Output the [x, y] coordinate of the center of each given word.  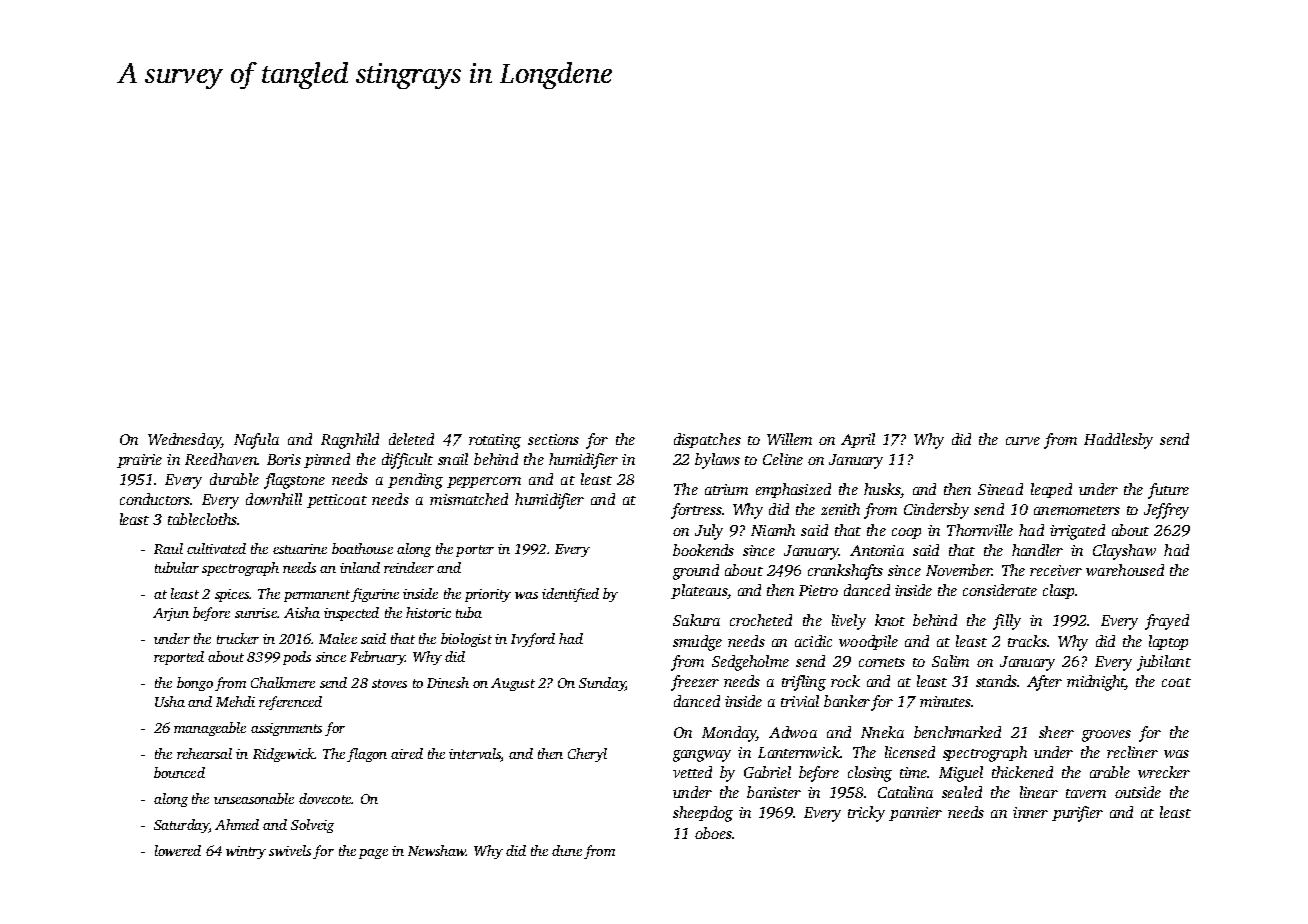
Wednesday [184, 441]
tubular [177, 567]
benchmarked [957, 732]
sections [553, 439]
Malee [338, 638]
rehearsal [204, 753]
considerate [1000, 590]
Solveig [312, 826]
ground [696, 572]
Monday [729, 734]
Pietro [818, 590]
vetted [692, 772]
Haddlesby [1118, 441]
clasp [1058, 591]
